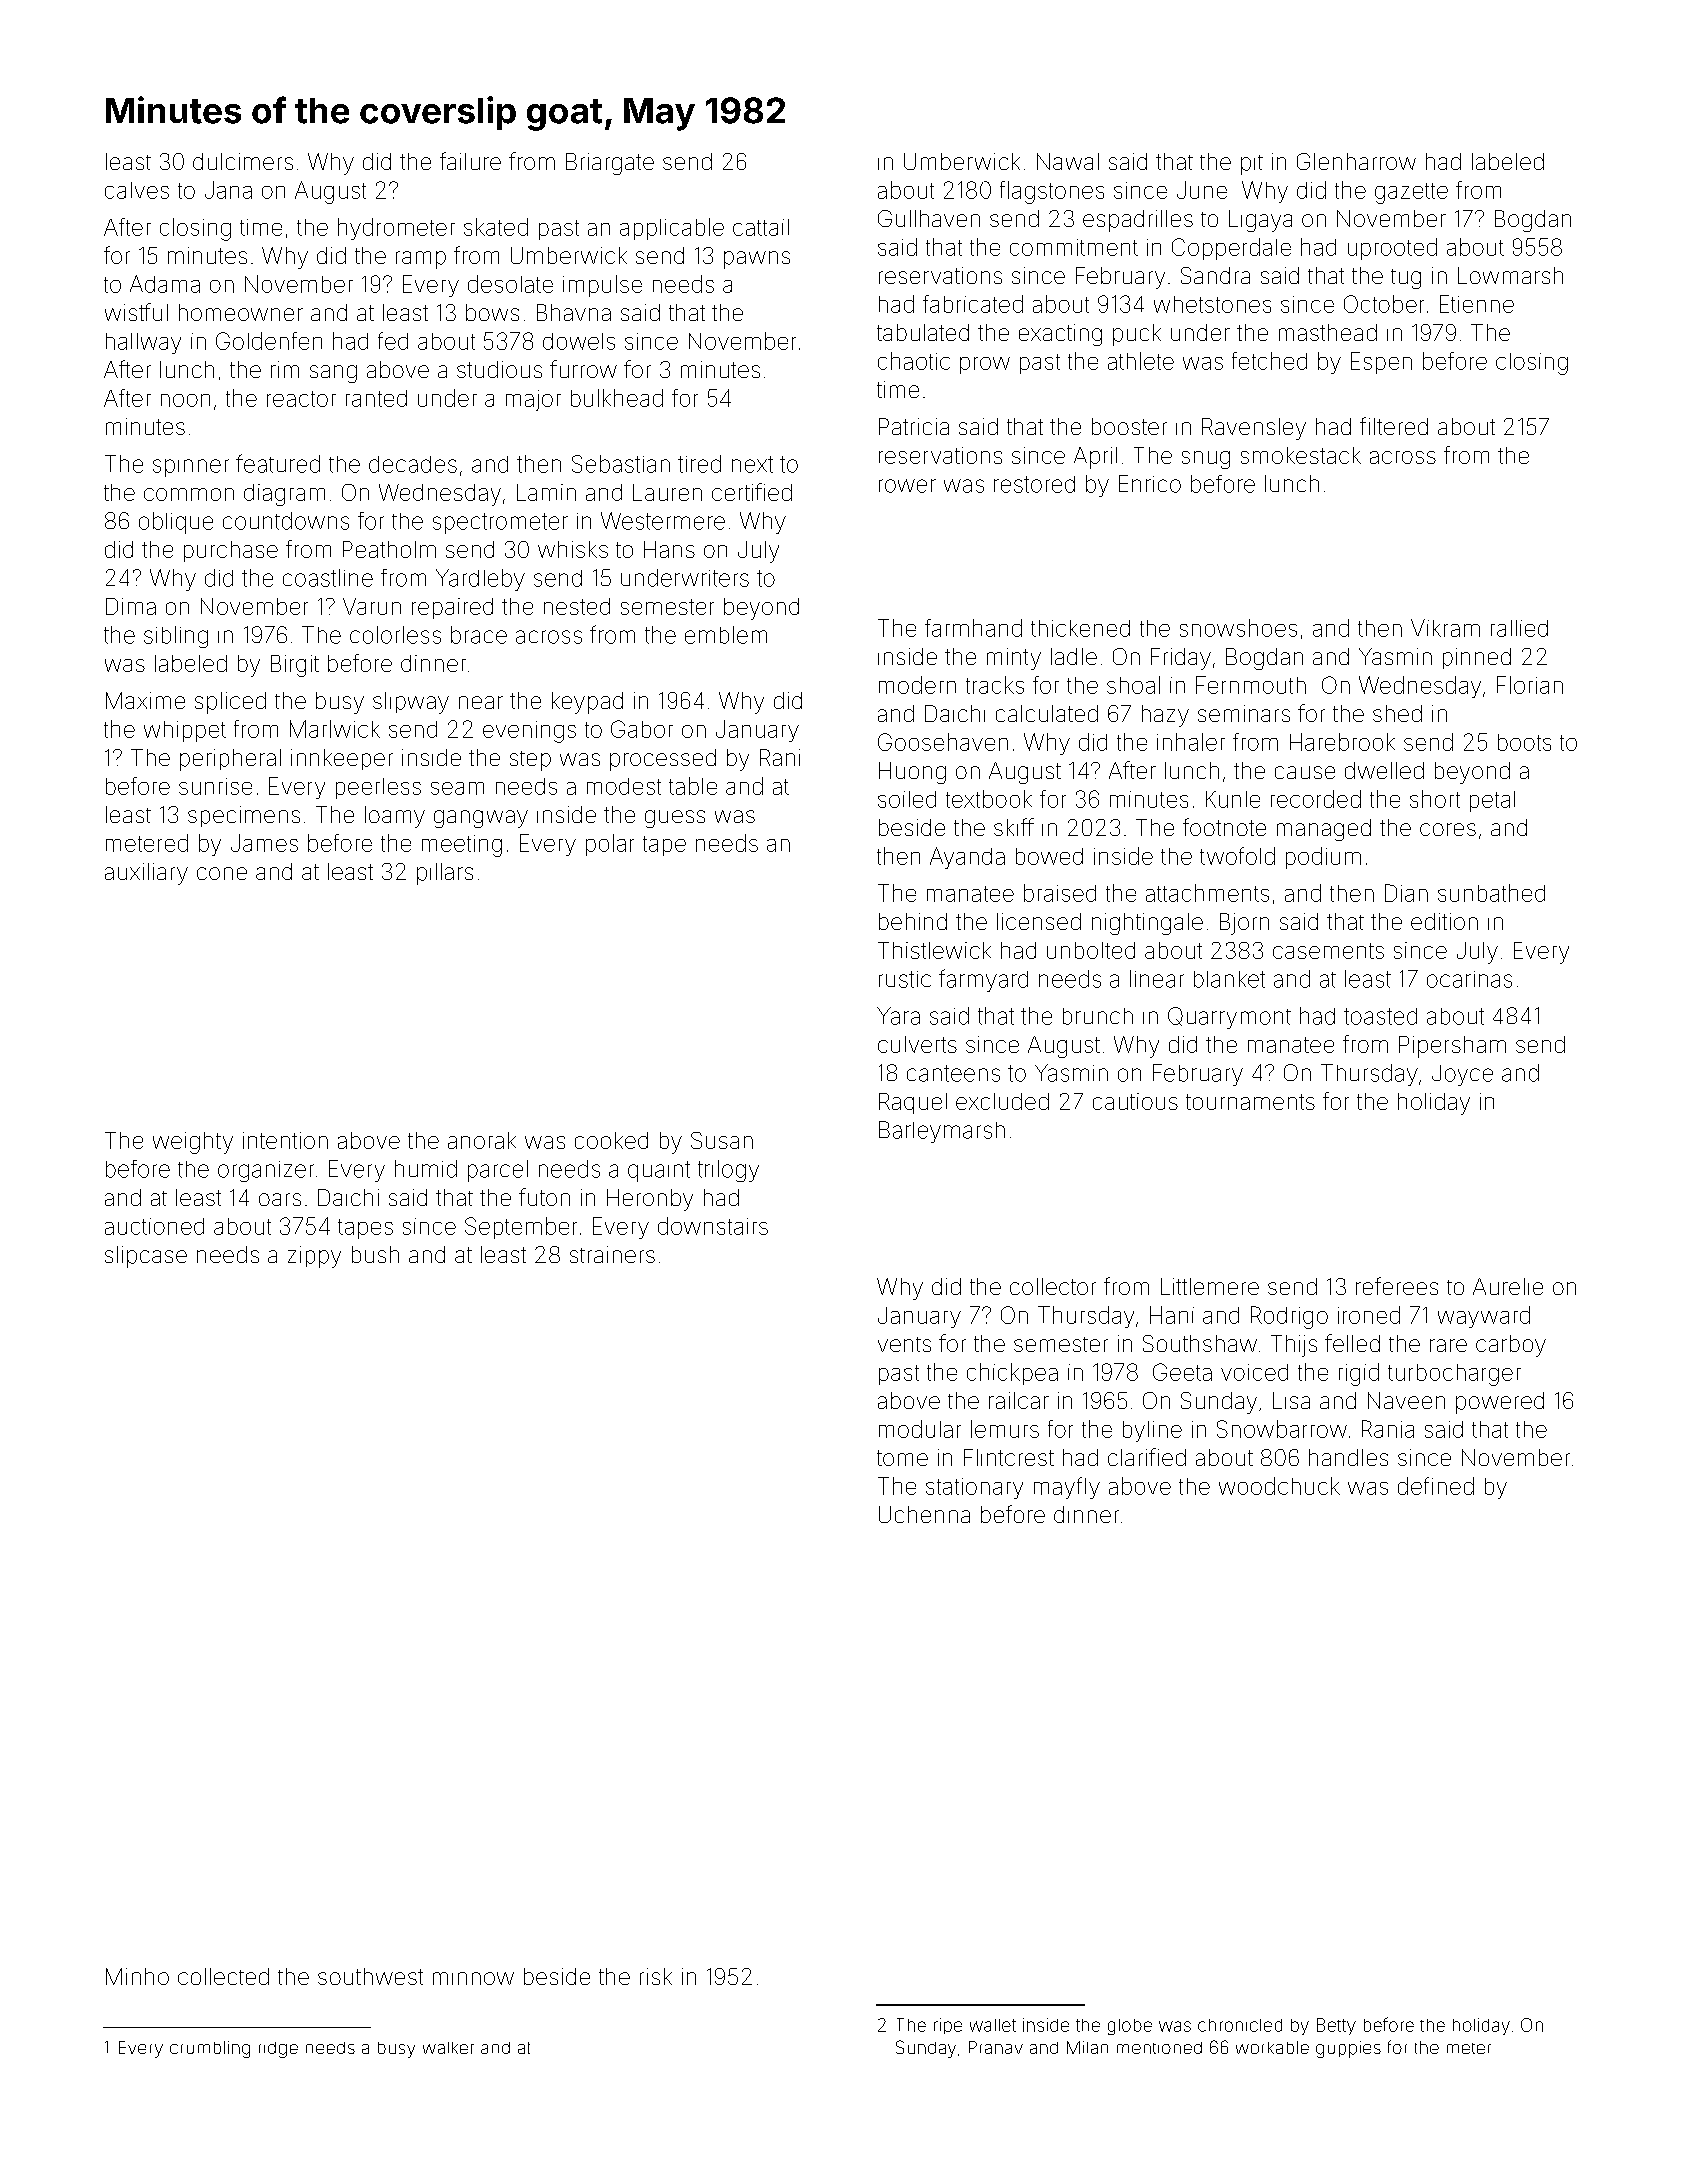 The image size is (1683, 2178). What do you see at coordinates (948, 2026) in the screenshot?
I see `ripe` at bounding box center [948, 2026].
